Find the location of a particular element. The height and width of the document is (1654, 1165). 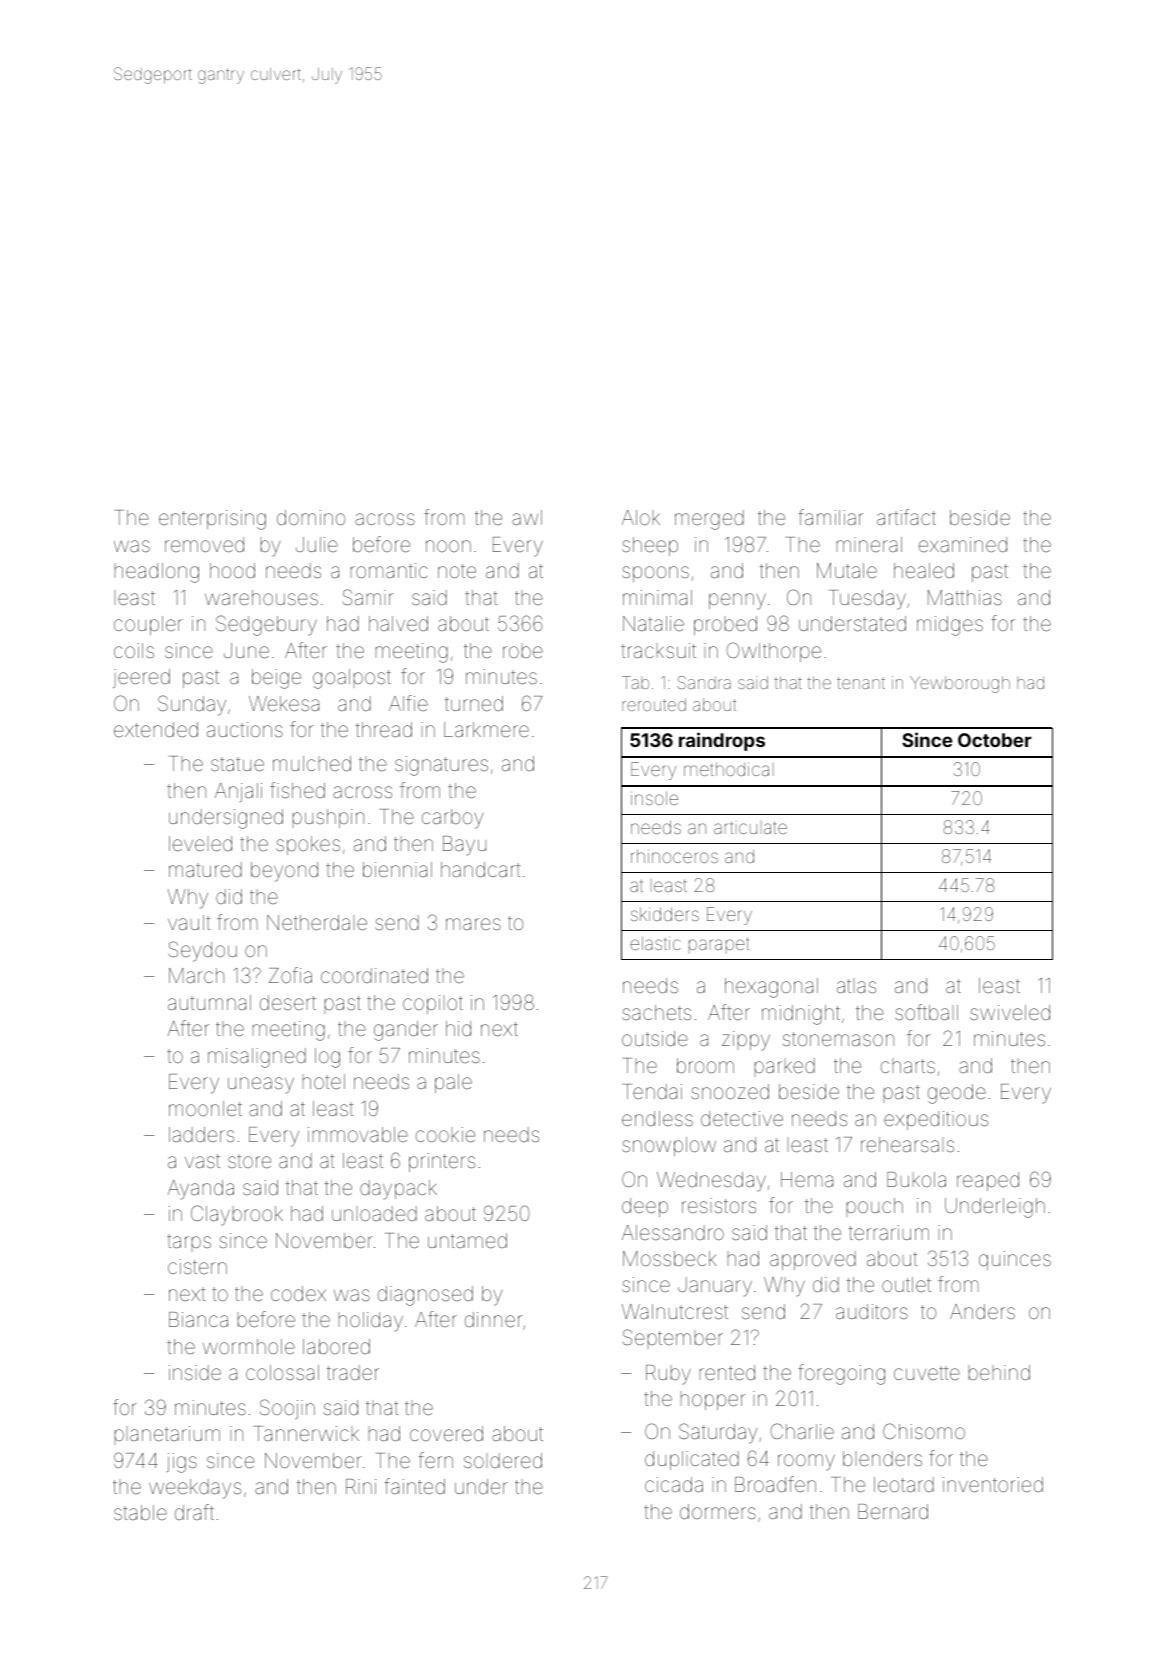

beige is located at coordinates (276, 679).
